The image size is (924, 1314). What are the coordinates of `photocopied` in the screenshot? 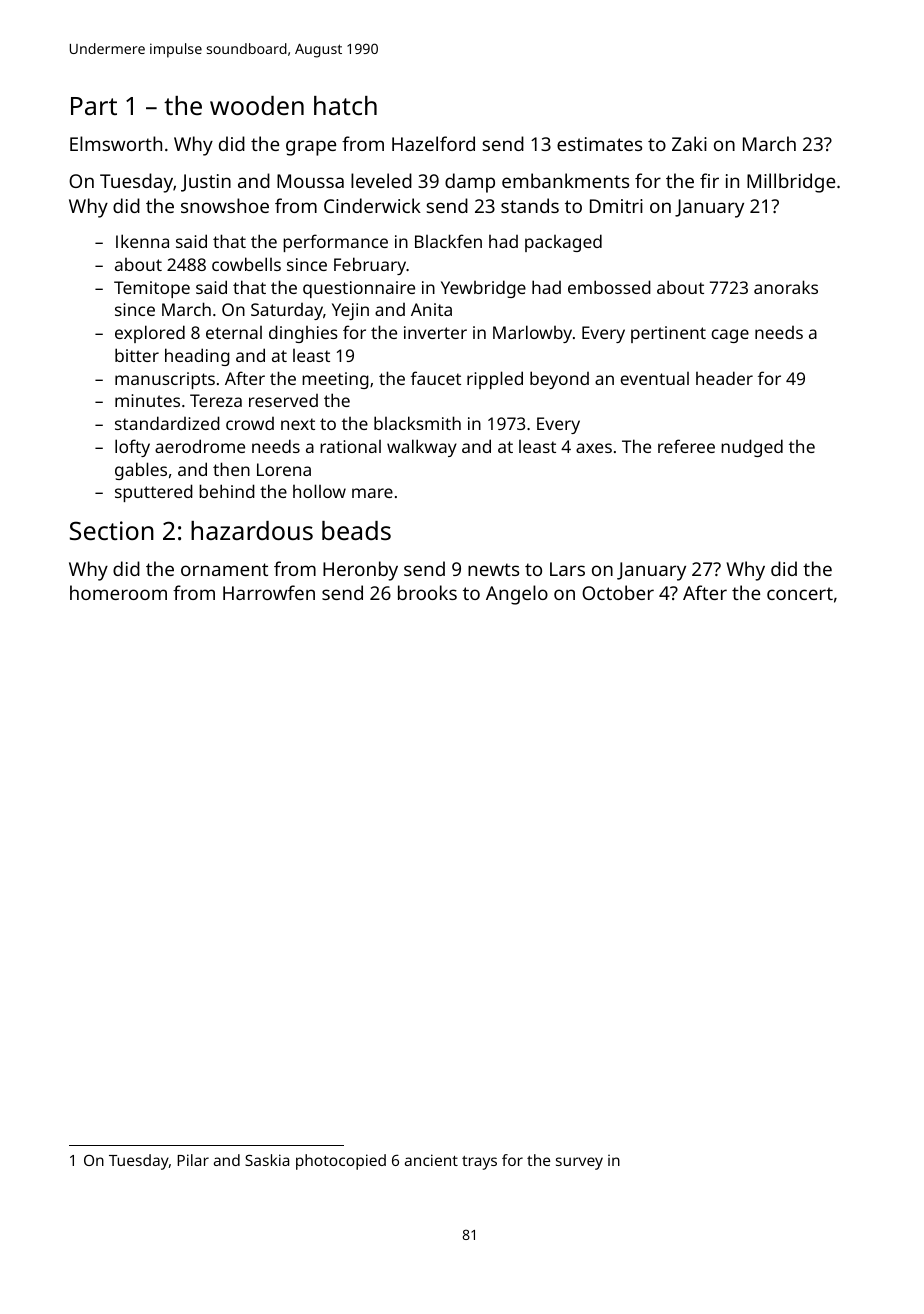 It's located at (341, 1162).
